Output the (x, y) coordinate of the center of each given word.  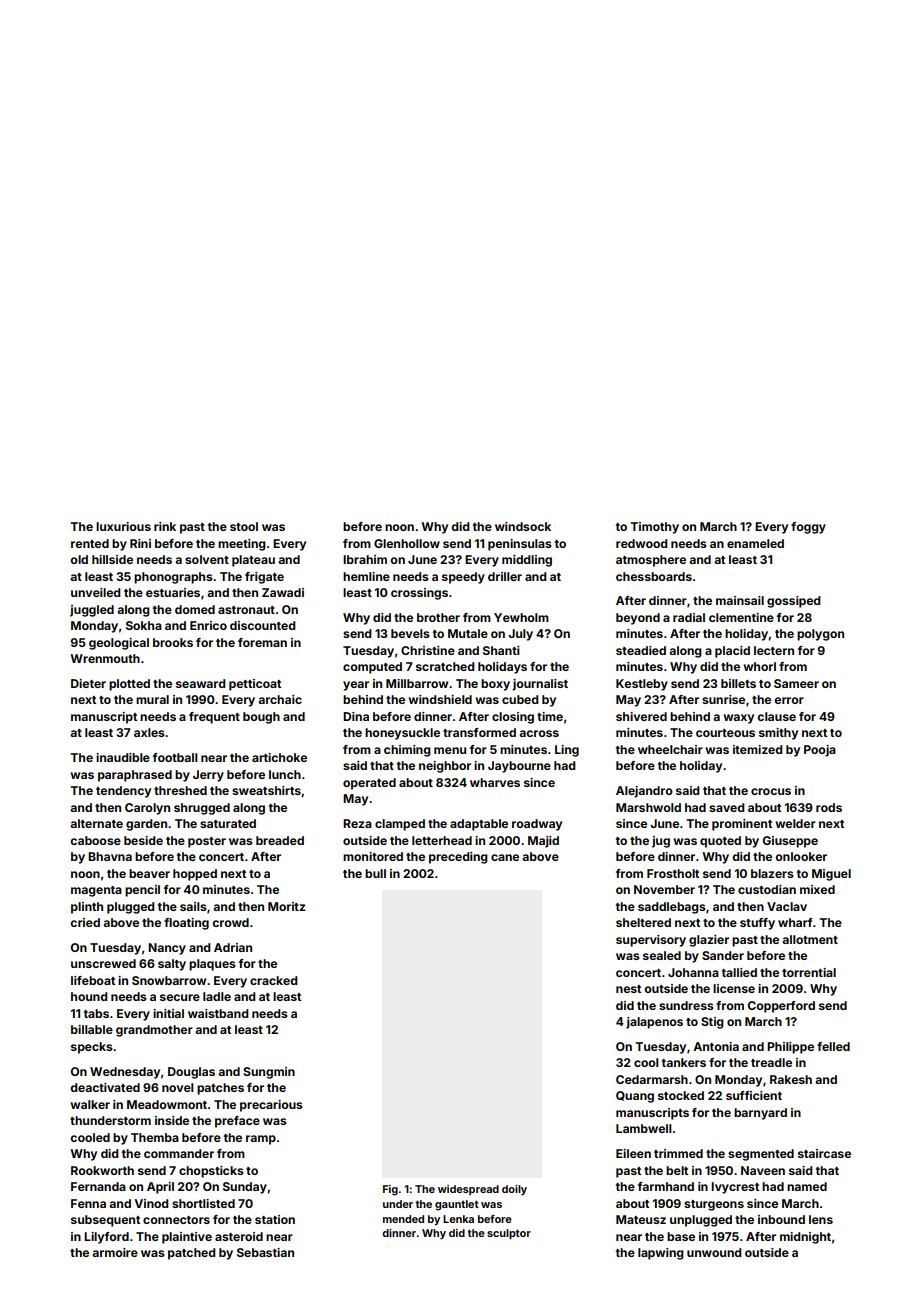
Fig (390, 1190)
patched (192, 1254)
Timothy (655, 528)
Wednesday (125, 1073)
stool (244, 526)
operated (369, 784)
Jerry (208, 776)
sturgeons (714, 1205)
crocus (771, 791)
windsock (523, 526)
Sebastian (265, 1252)
